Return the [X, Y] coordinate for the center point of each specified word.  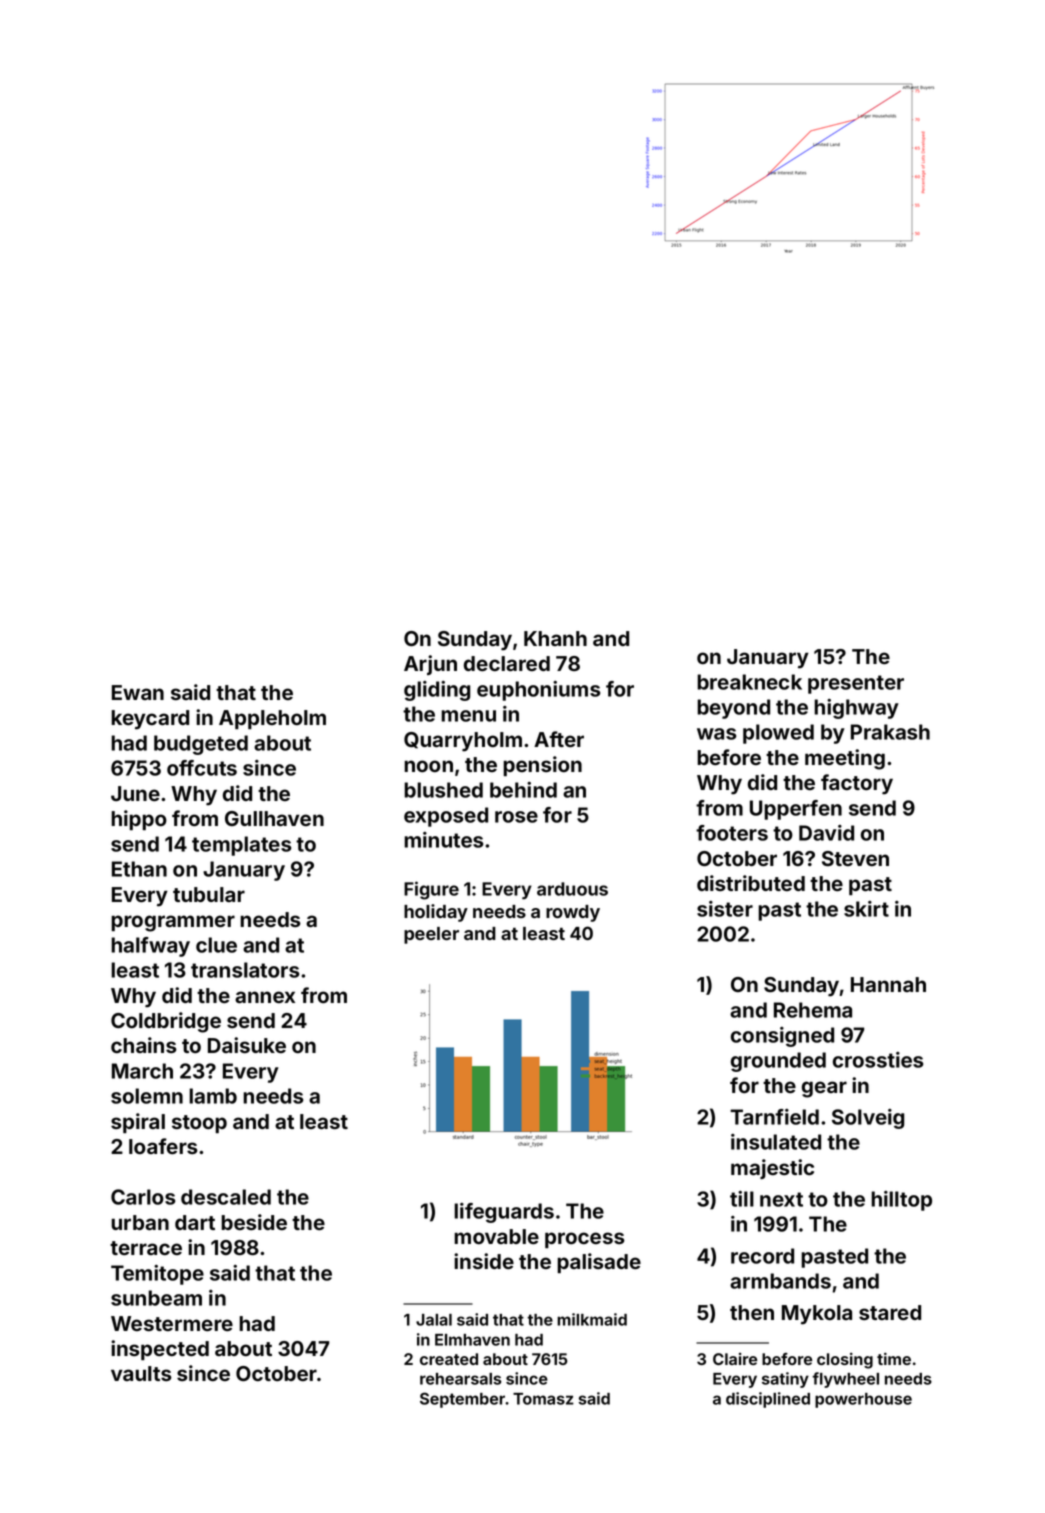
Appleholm [272, 719]
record [762, 1256]
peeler [431, 935]
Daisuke [247, 1045]
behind [523, 790]
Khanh [555, 638]
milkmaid [592, 1319]
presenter [856, 684]
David [826, 833]
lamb [213, 1096]
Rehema [813, 1010]
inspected [160, 1350]
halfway [150, 947]
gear [824, 1089]
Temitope [157, 1275]
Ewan [138, 692]
